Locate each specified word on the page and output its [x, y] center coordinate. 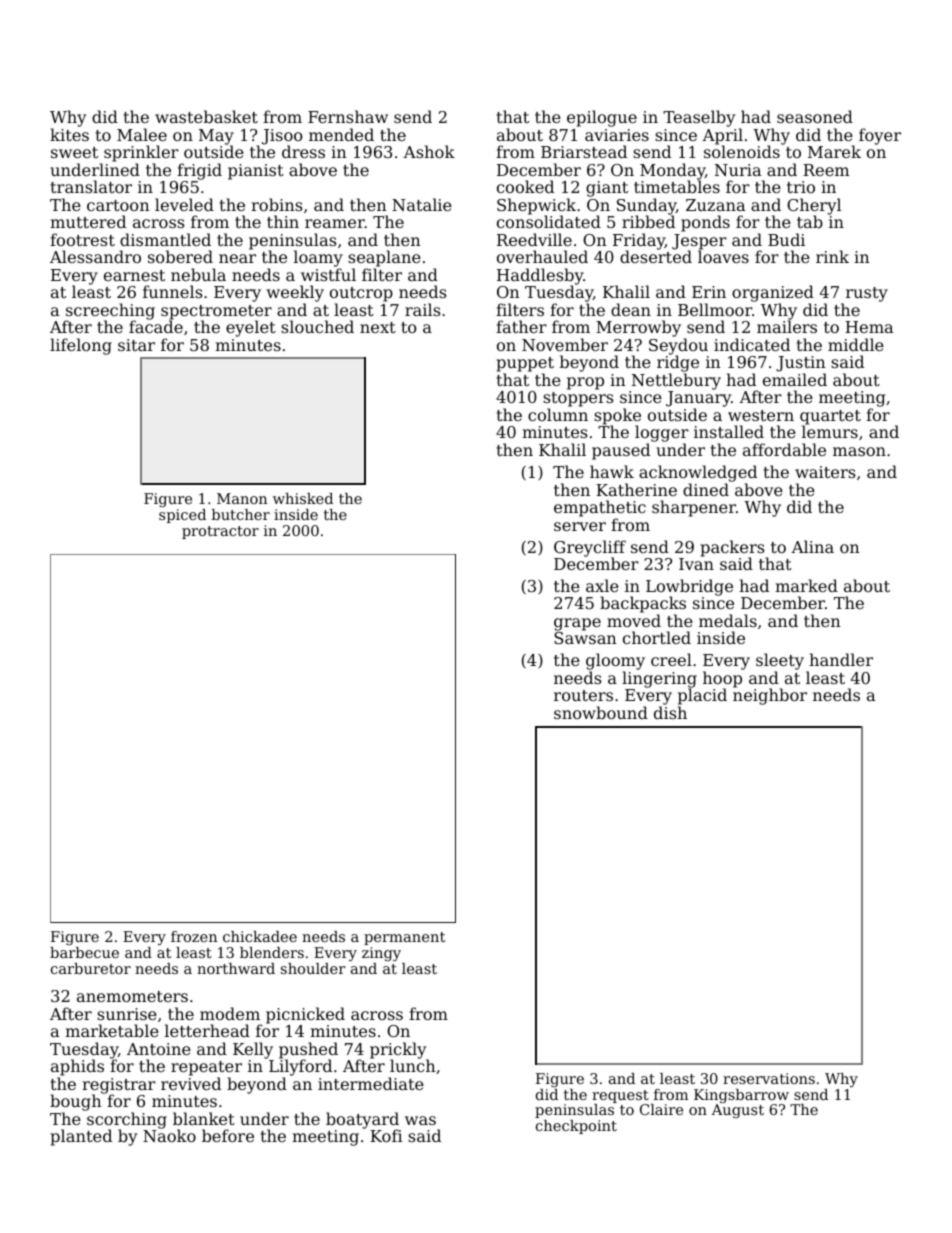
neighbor [770, 697]
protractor [220, 532]
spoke [617, 416]
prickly [398, 1050]
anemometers [132, 996]
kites [69, 134]
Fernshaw [348, 116]
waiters [825, 472]
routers [583, 695]
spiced [182, 516]
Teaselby [699, 118]
